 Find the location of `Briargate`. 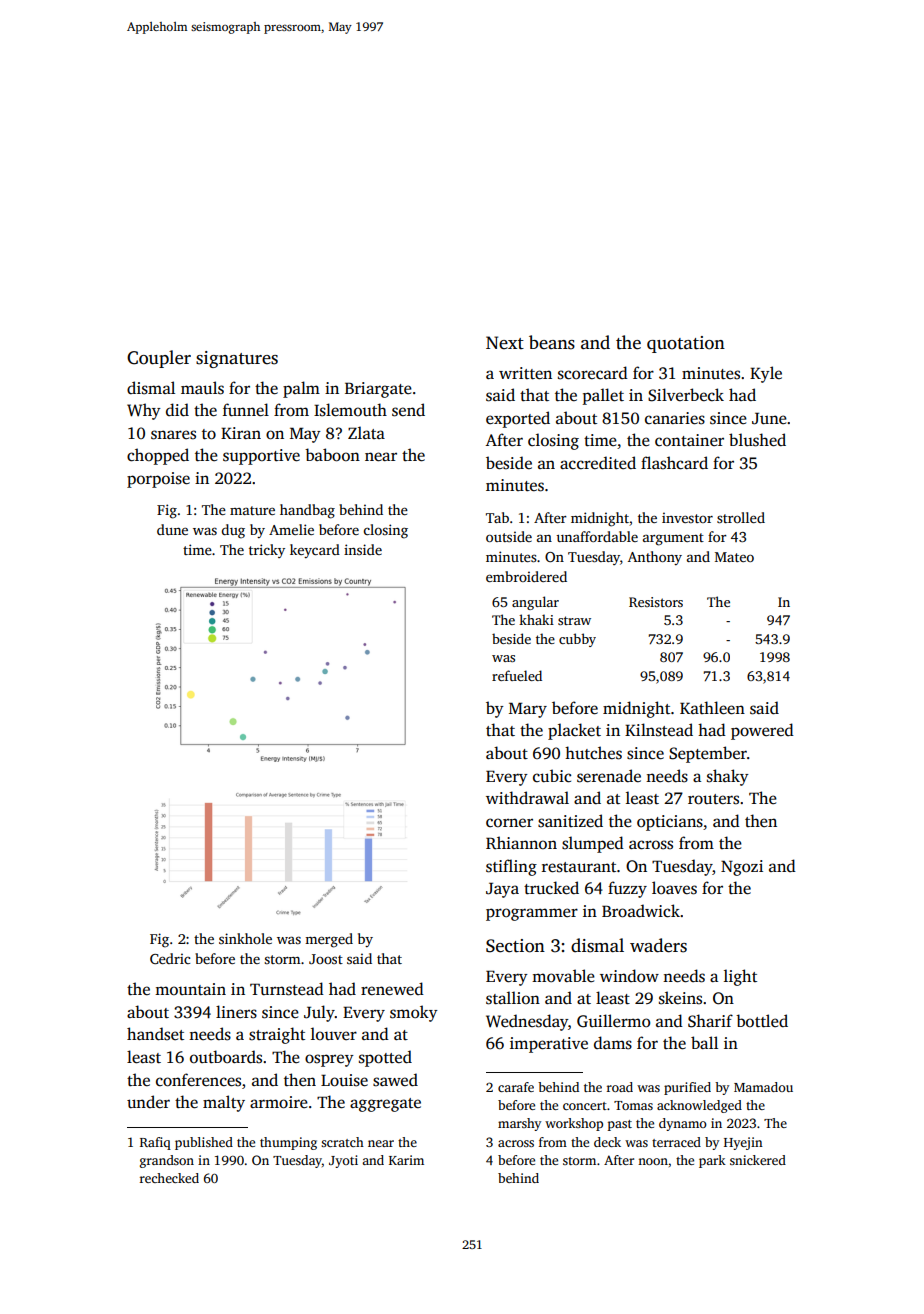

Briargate is located at coordinates (378, 390).
